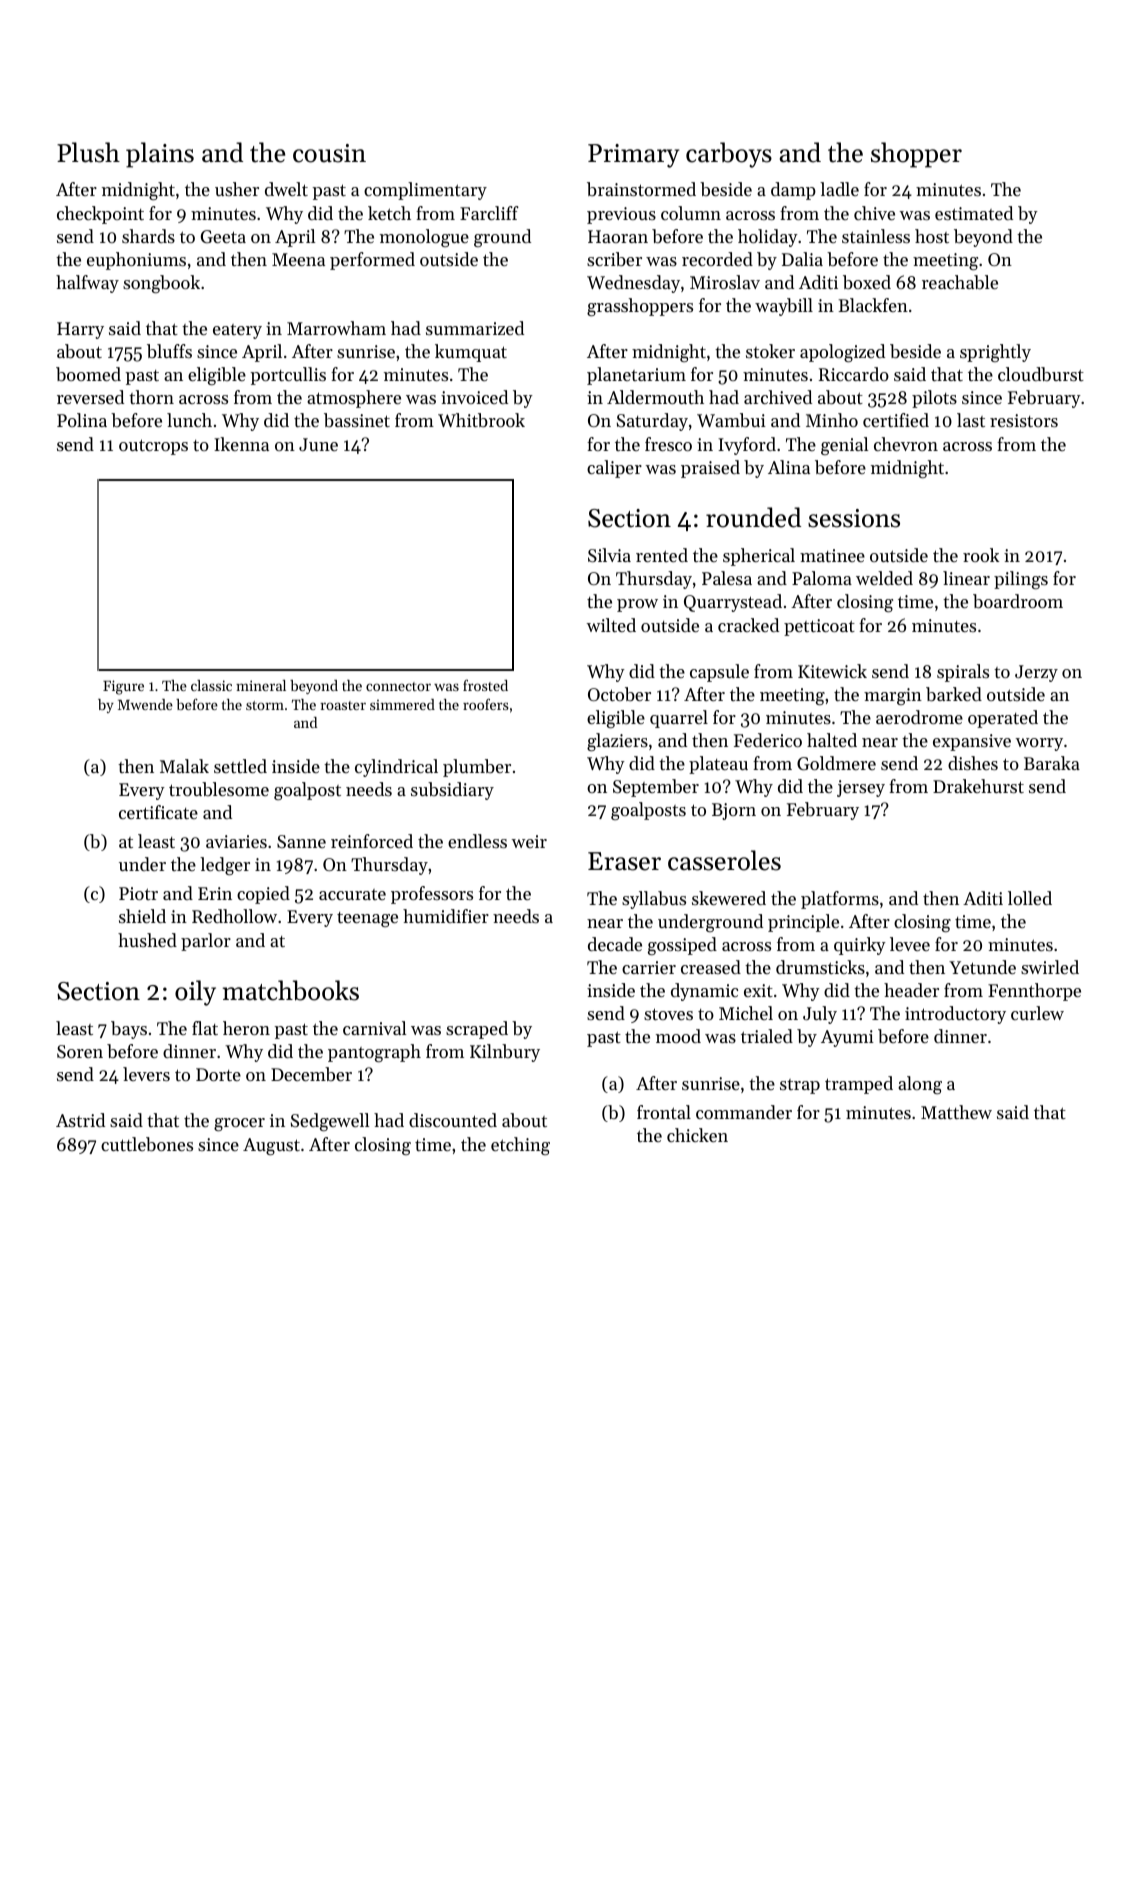  I want to click on September, so click(656, 788).
